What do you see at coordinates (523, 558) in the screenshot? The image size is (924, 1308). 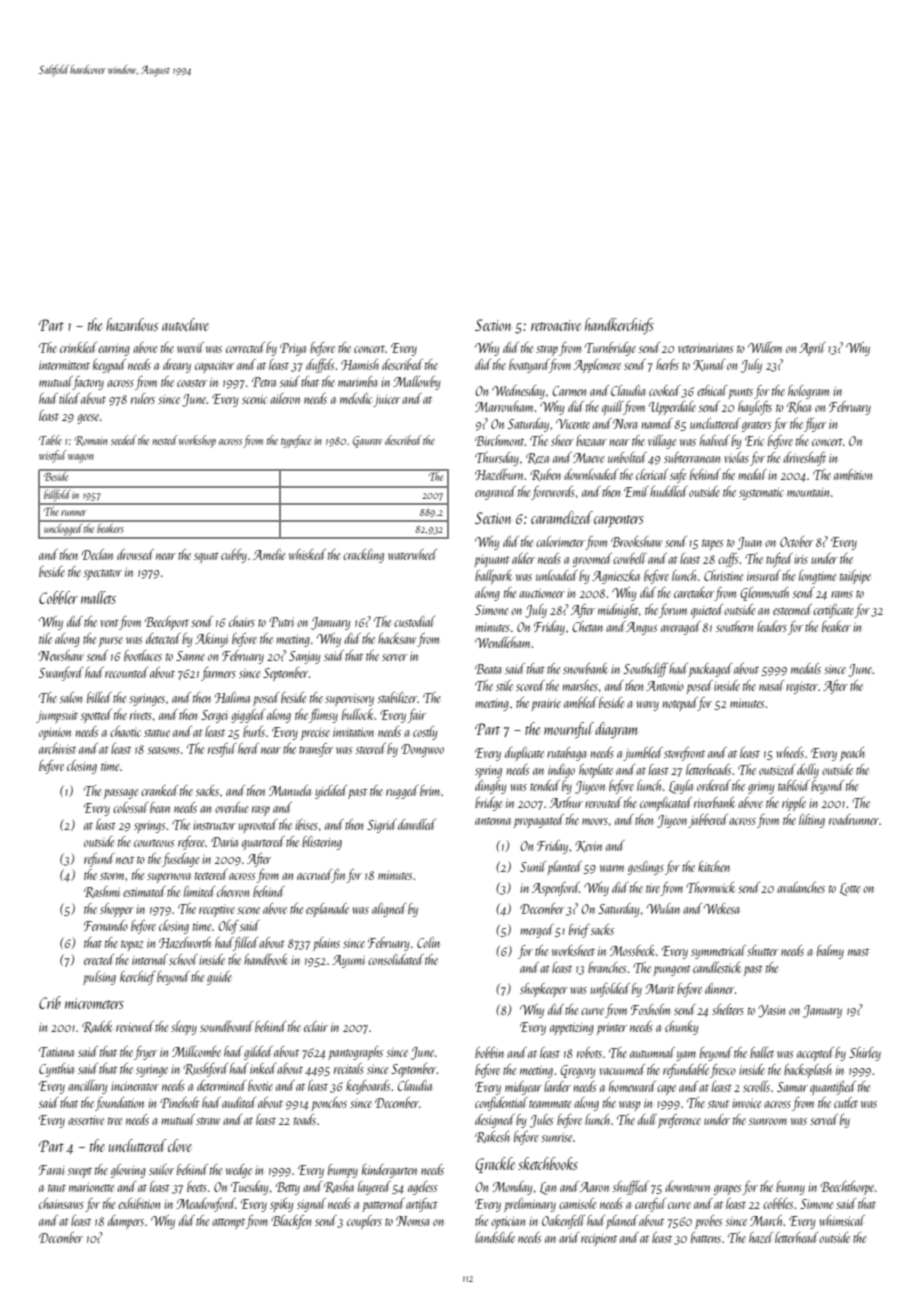 I see `alder` at bounding box center [523, 558].
